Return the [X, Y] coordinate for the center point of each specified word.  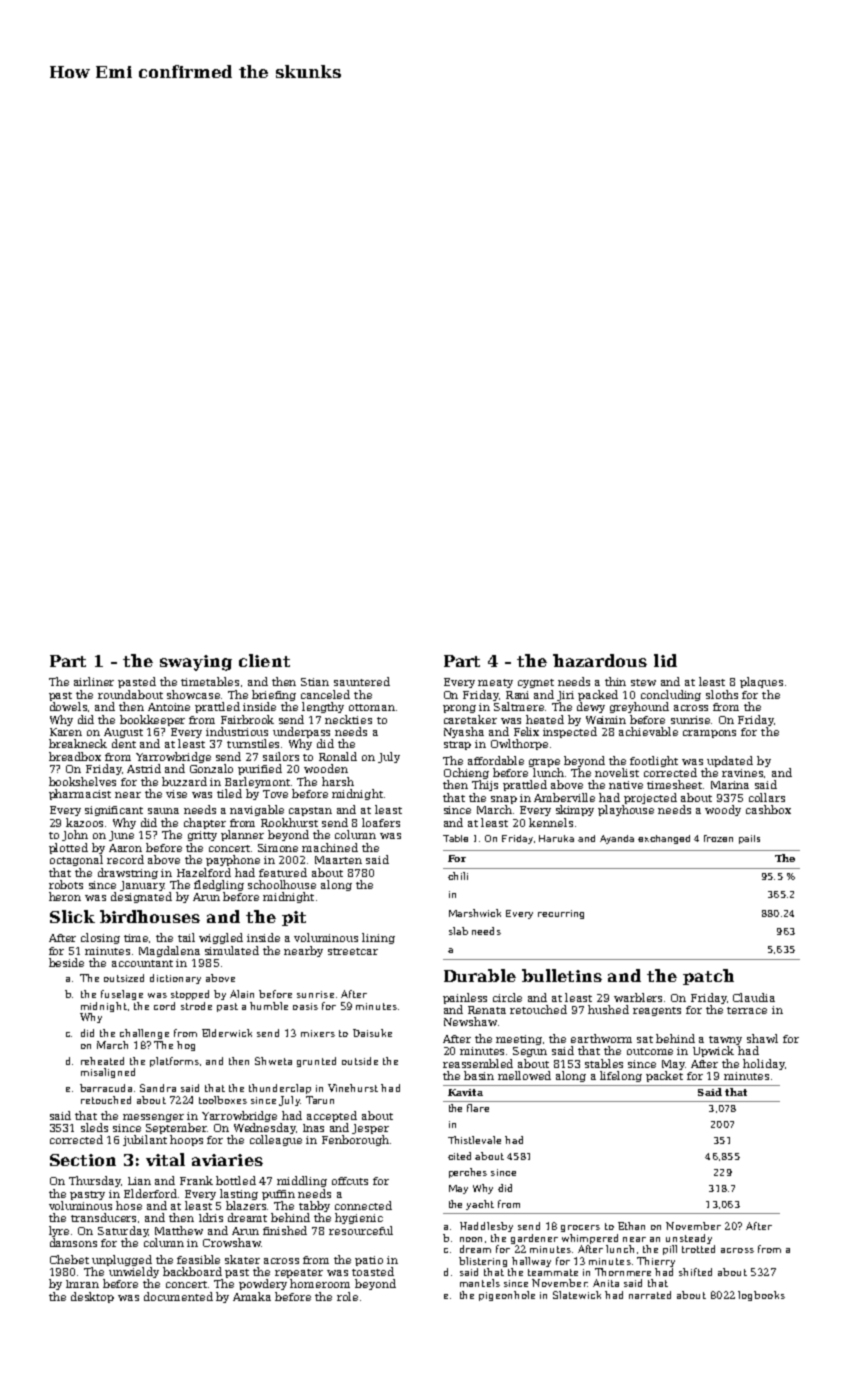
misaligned [108, 1073]
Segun [530, 1052]
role [347, 1296]
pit [294, 918]
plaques [761, 682]
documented [178, 1296]
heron [65, 896]
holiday [764, 1064]
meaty [495, 683]
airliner [94, 681]
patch [708, 977]
